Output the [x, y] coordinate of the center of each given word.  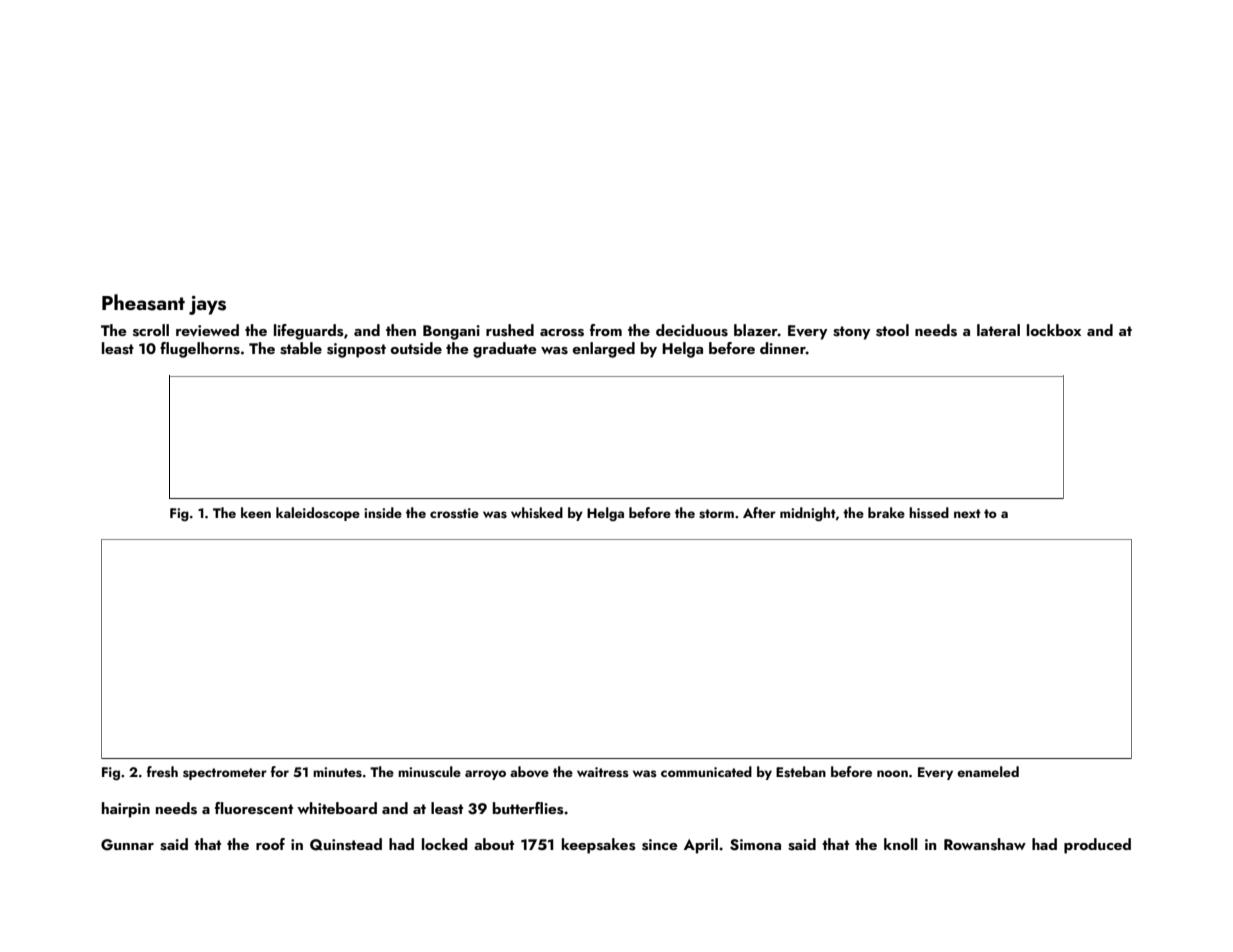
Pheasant [143, 302]
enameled [988, 771]
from [606, 330]
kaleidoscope [318, 514]
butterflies [528, 808]
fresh [162, 771]
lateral [998, 330]
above [529, 772]
